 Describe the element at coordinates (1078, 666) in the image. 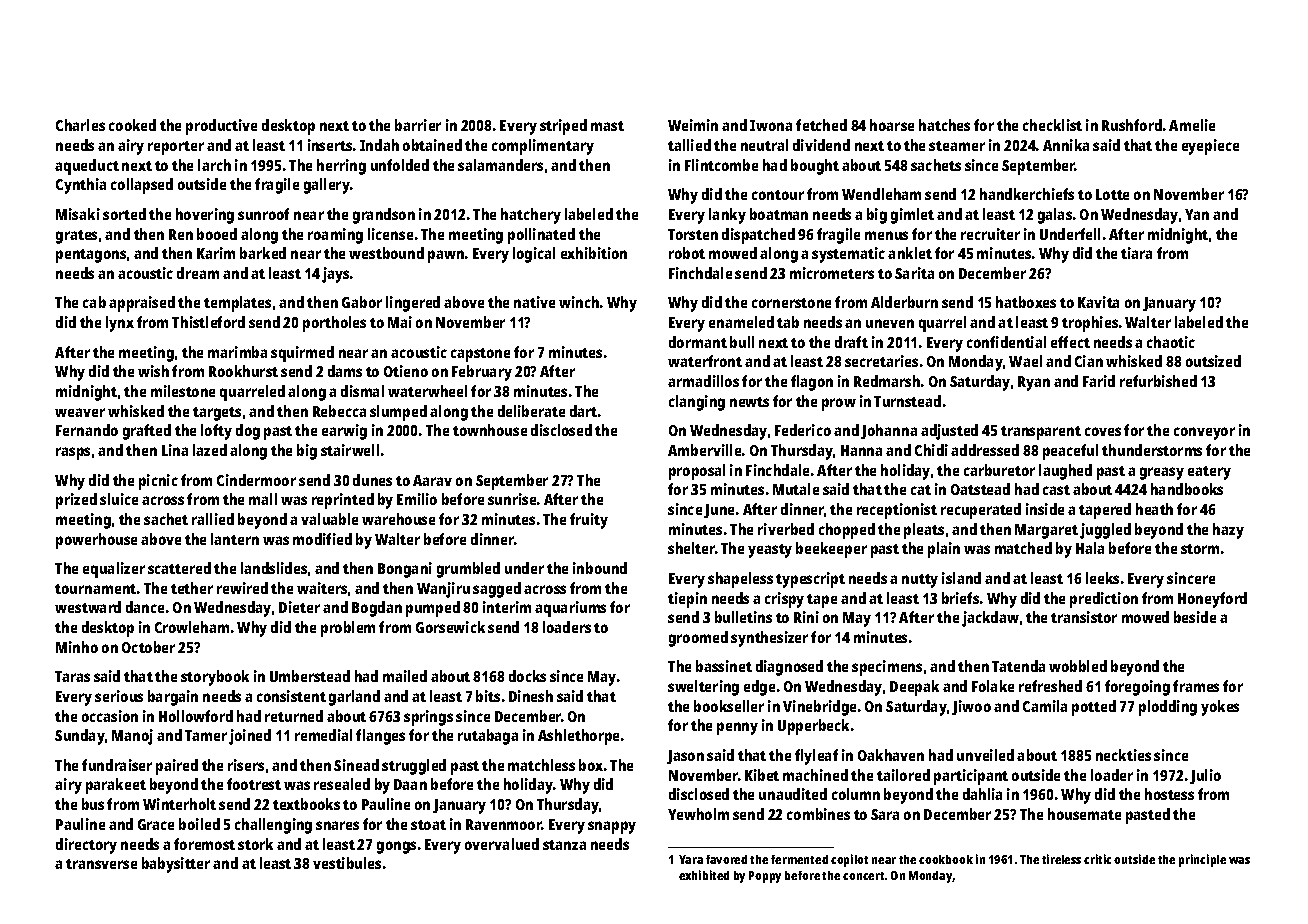

I see `wobbled` at that location.
